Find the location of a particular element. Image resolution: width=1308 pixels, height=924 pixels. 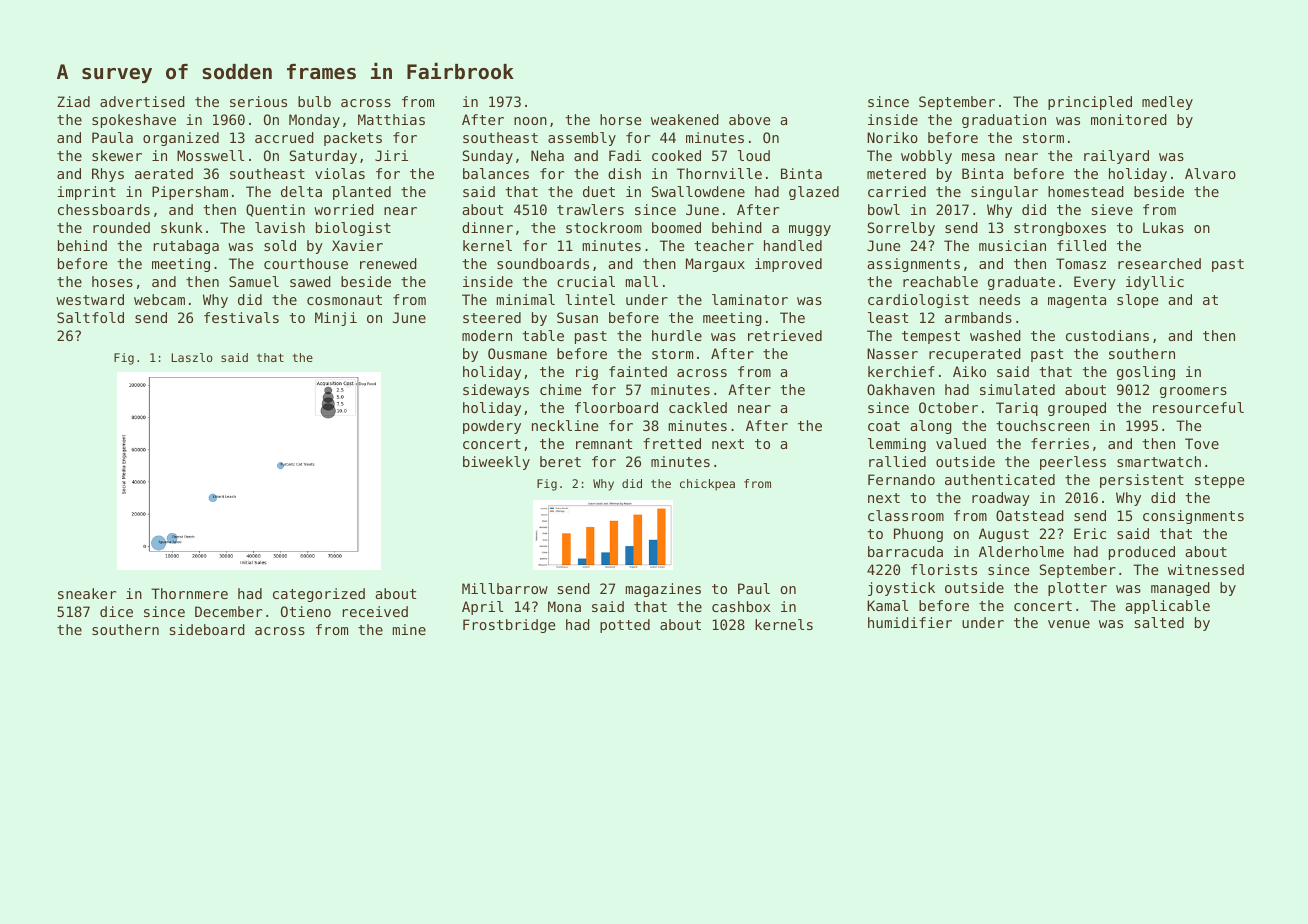

idyllic is located at coordinates (1155, 283).
